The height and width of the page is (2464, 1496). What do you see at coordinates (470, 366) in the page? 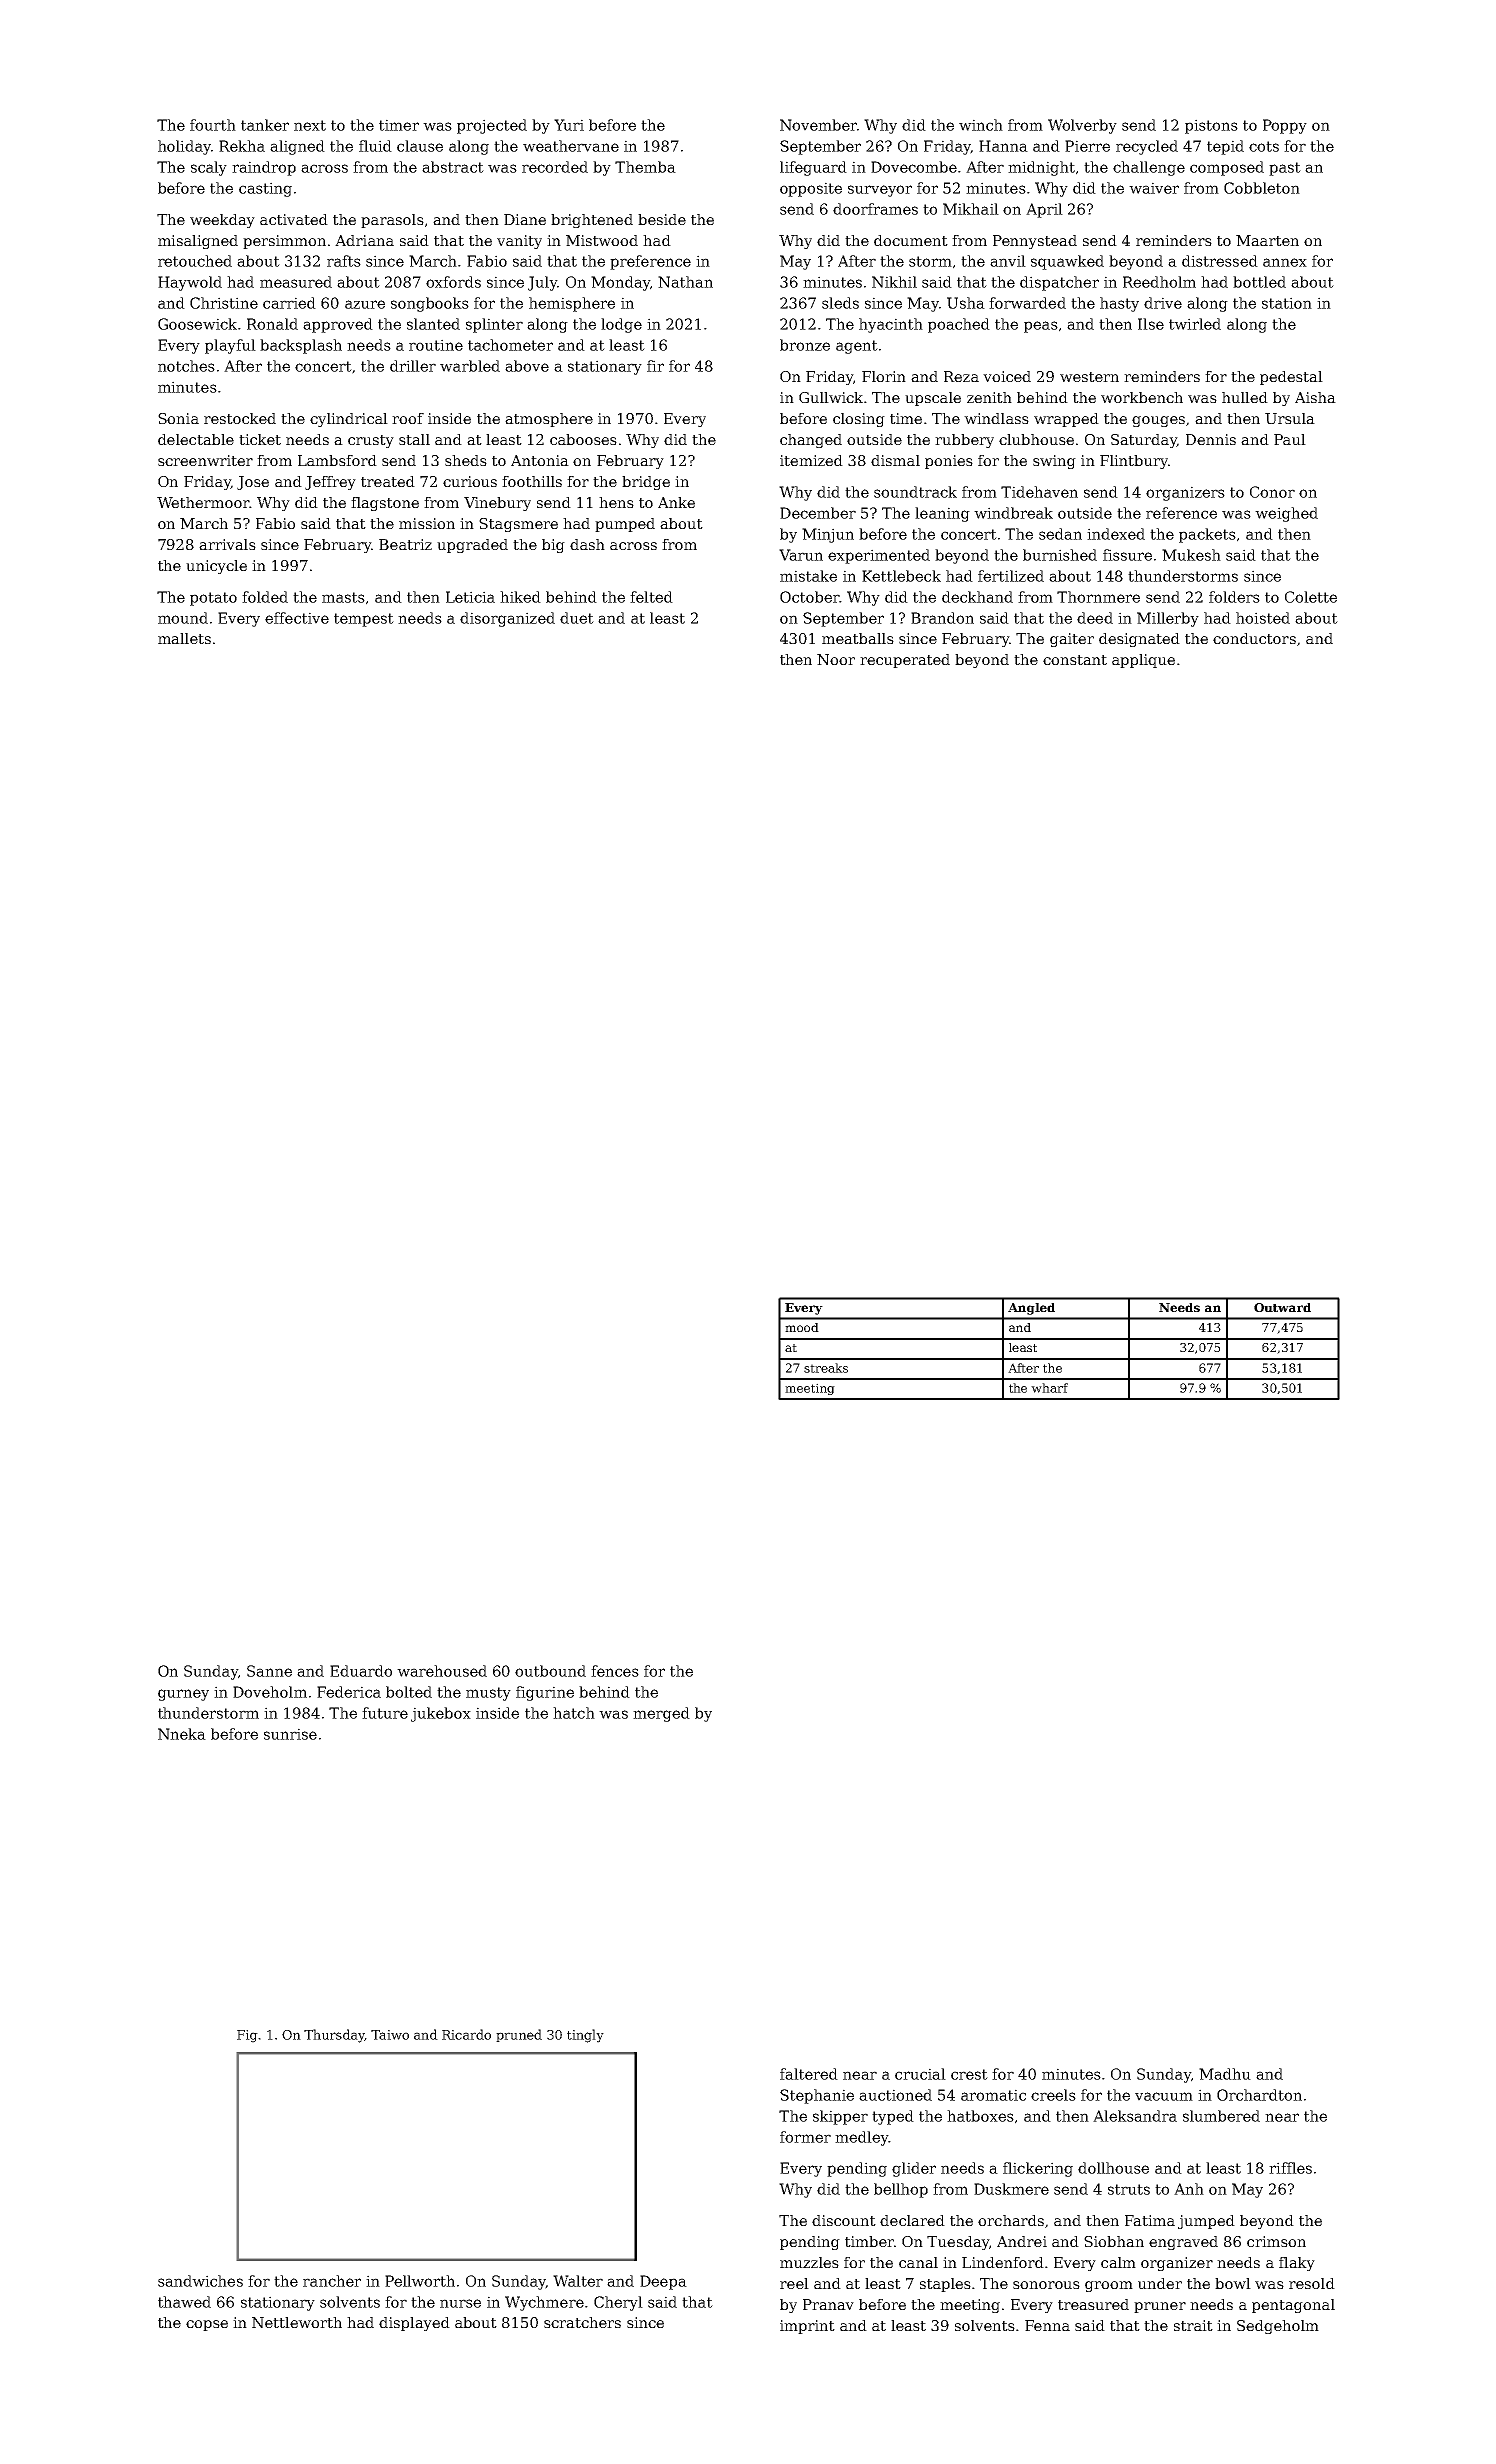
I see `warbled` at bounding box center [470, 366].
